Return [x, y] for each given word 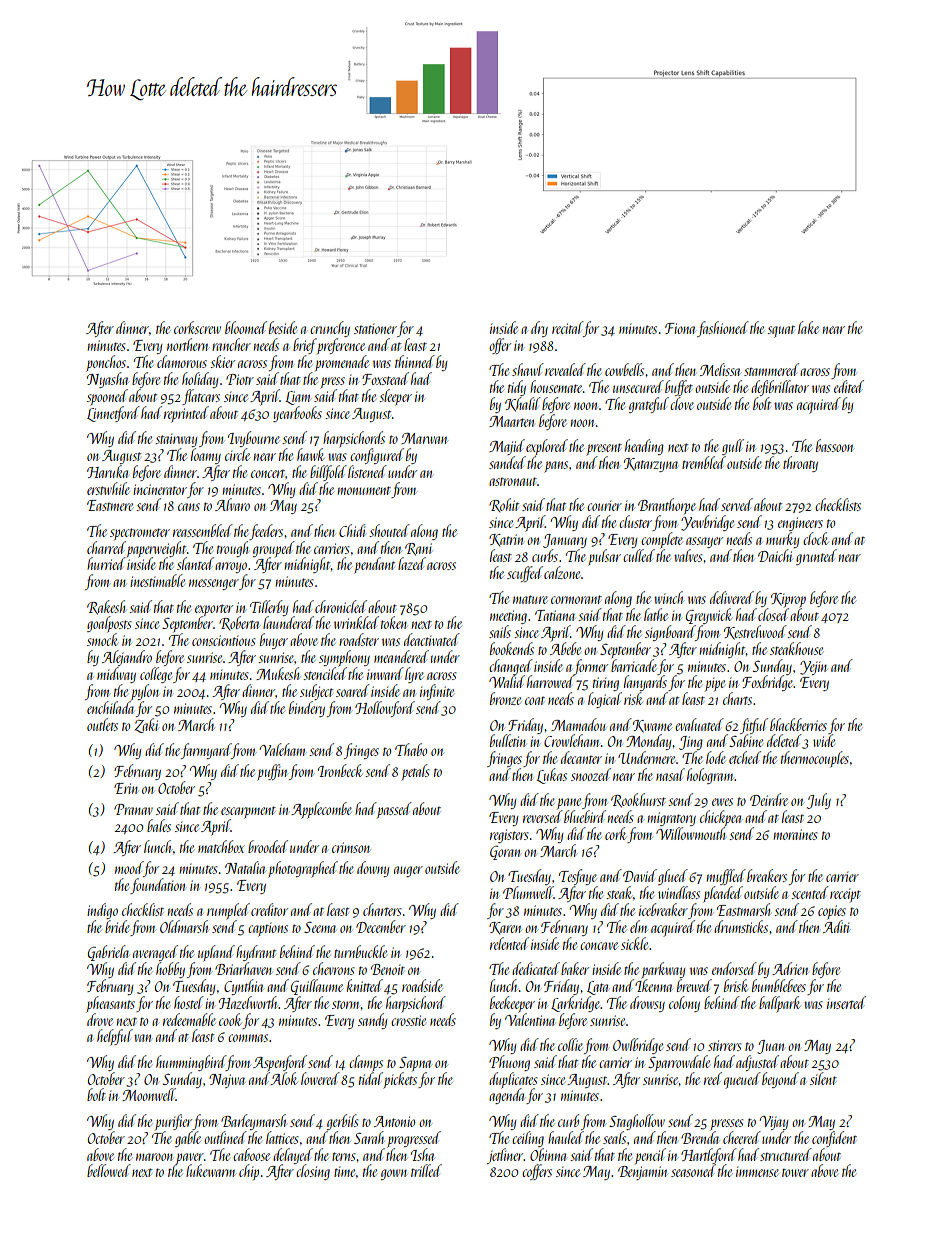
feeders [266, 532]
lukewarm [210, 1170]
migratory [672, 819]
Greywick [709, 616]
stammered [771, 369]
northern [188, 344]
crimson [351, 847]
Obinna [548, 1154]
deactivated [432, 639]
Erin [126, 788]
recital [567, 327]
